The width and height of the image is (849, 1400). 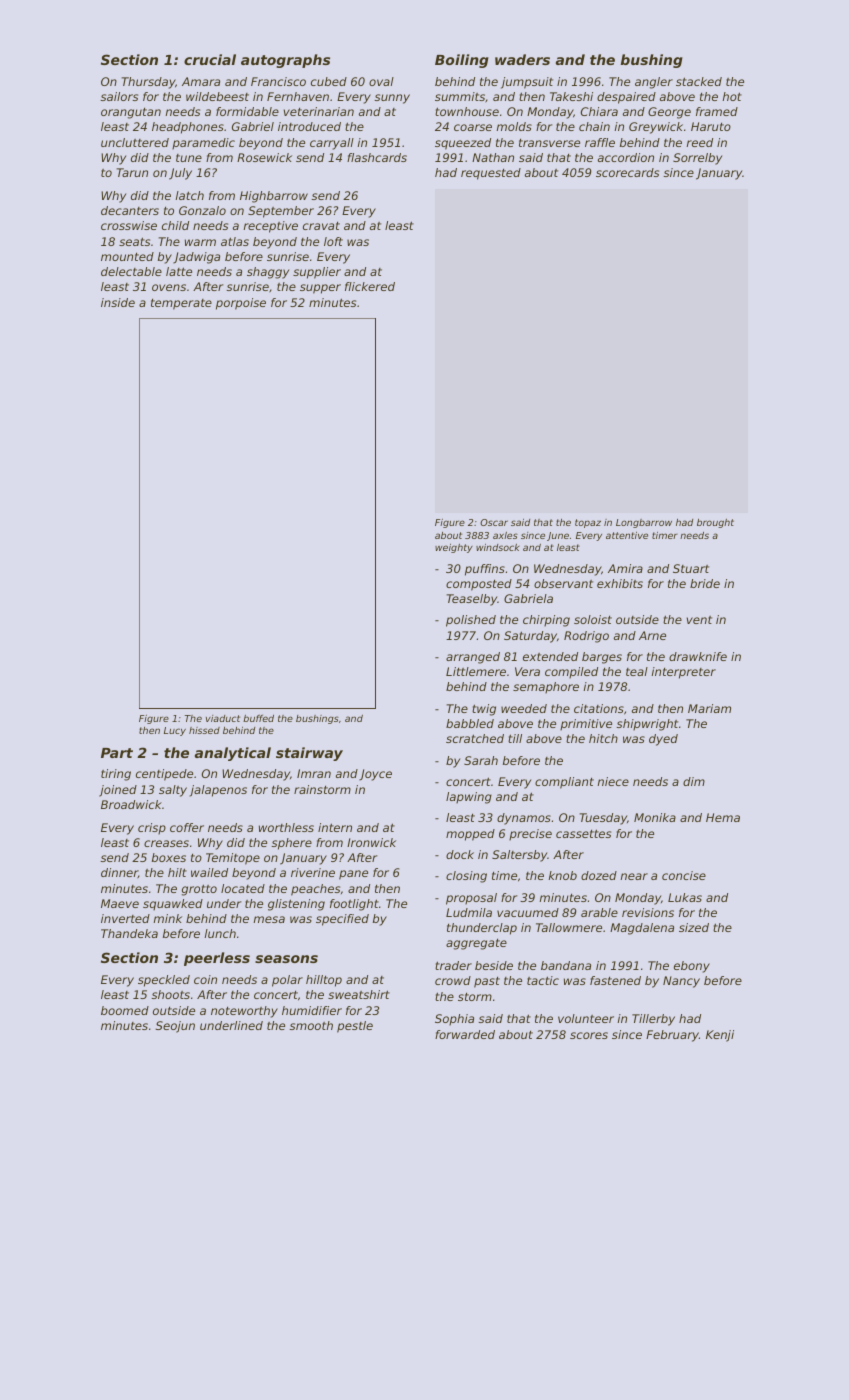 What do you see at coordinates (522, 59) in the image?
I see `waders` at bounding box center [522, 59].
